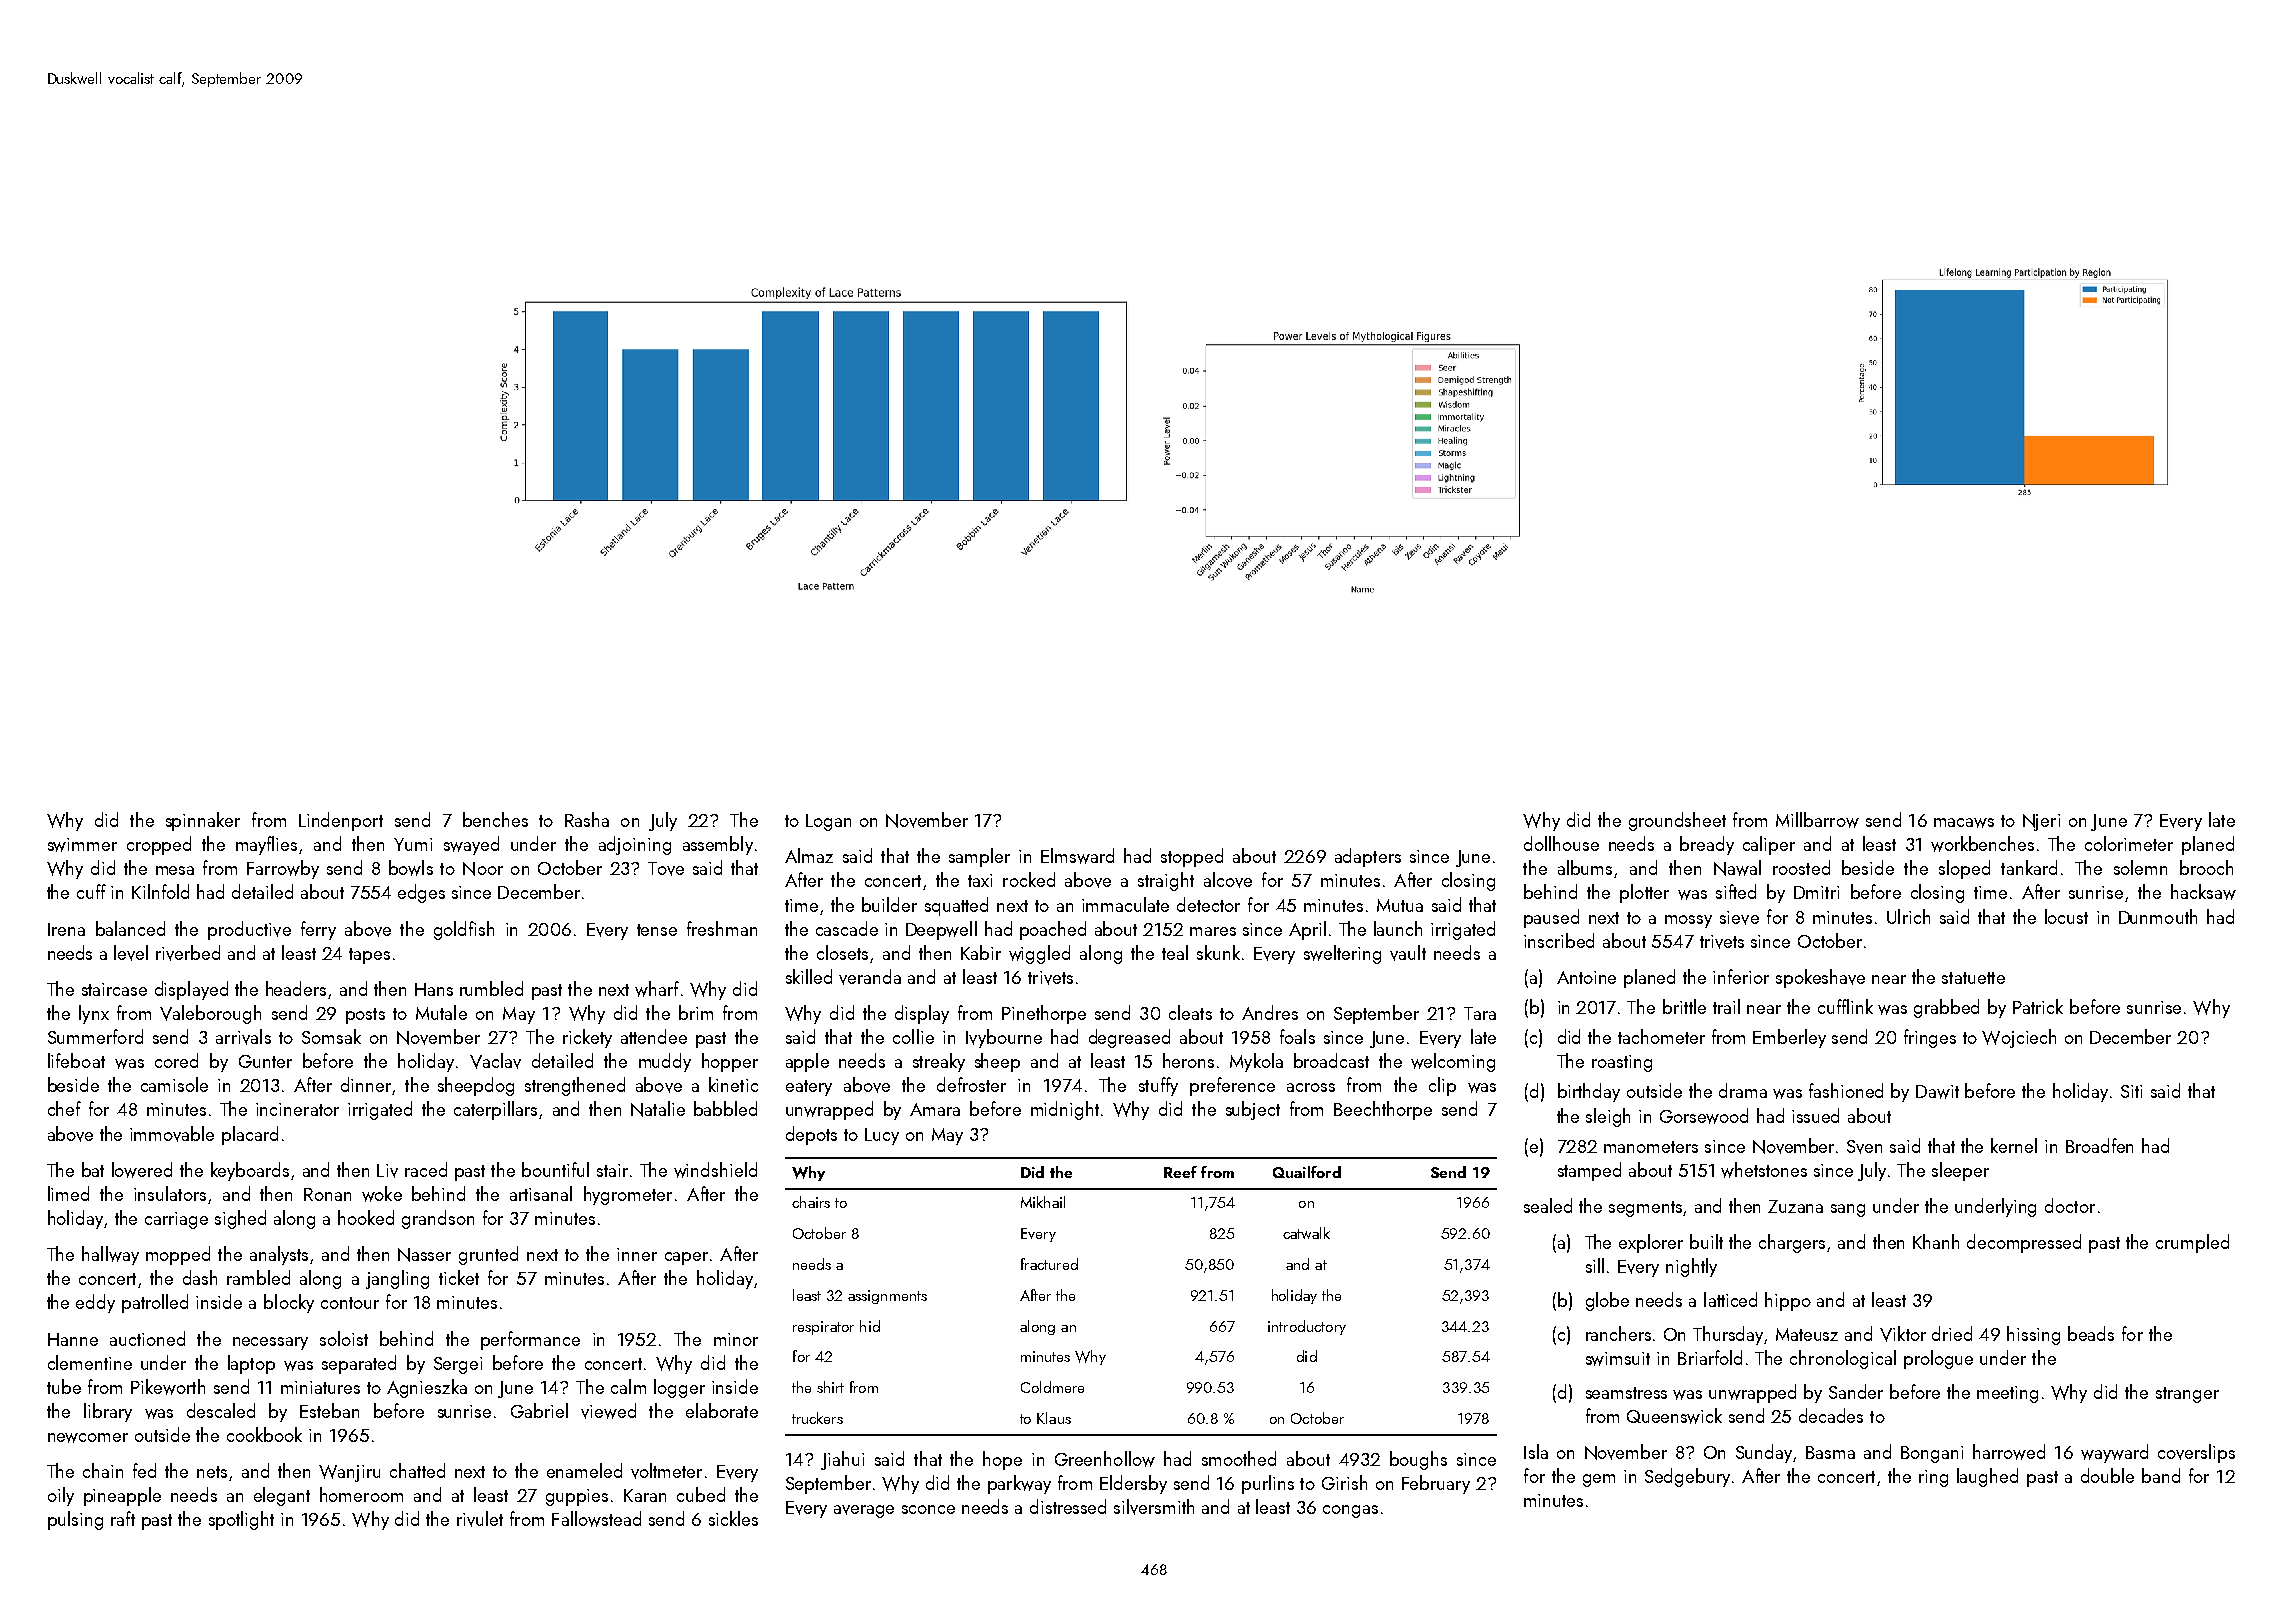 Image resolution: width=2282 pixels, height=1614 pixels. Describe the element at coordinates (587, 819) in the screenshot. I see `Rasha` at that location.
